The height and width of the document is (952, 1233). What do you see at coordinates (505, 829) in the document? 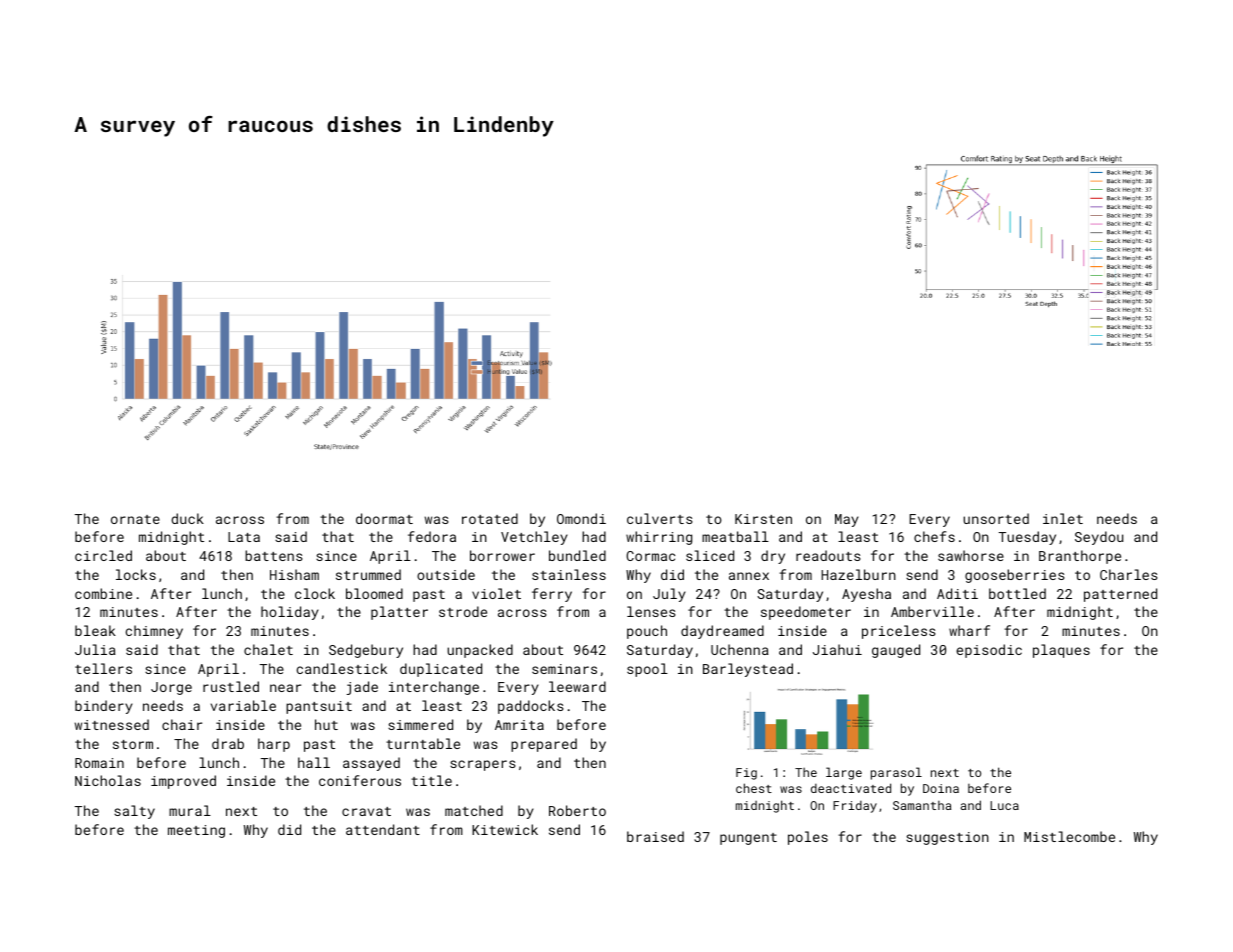
I see `Kitewick` at bounding box center [505, 829].
